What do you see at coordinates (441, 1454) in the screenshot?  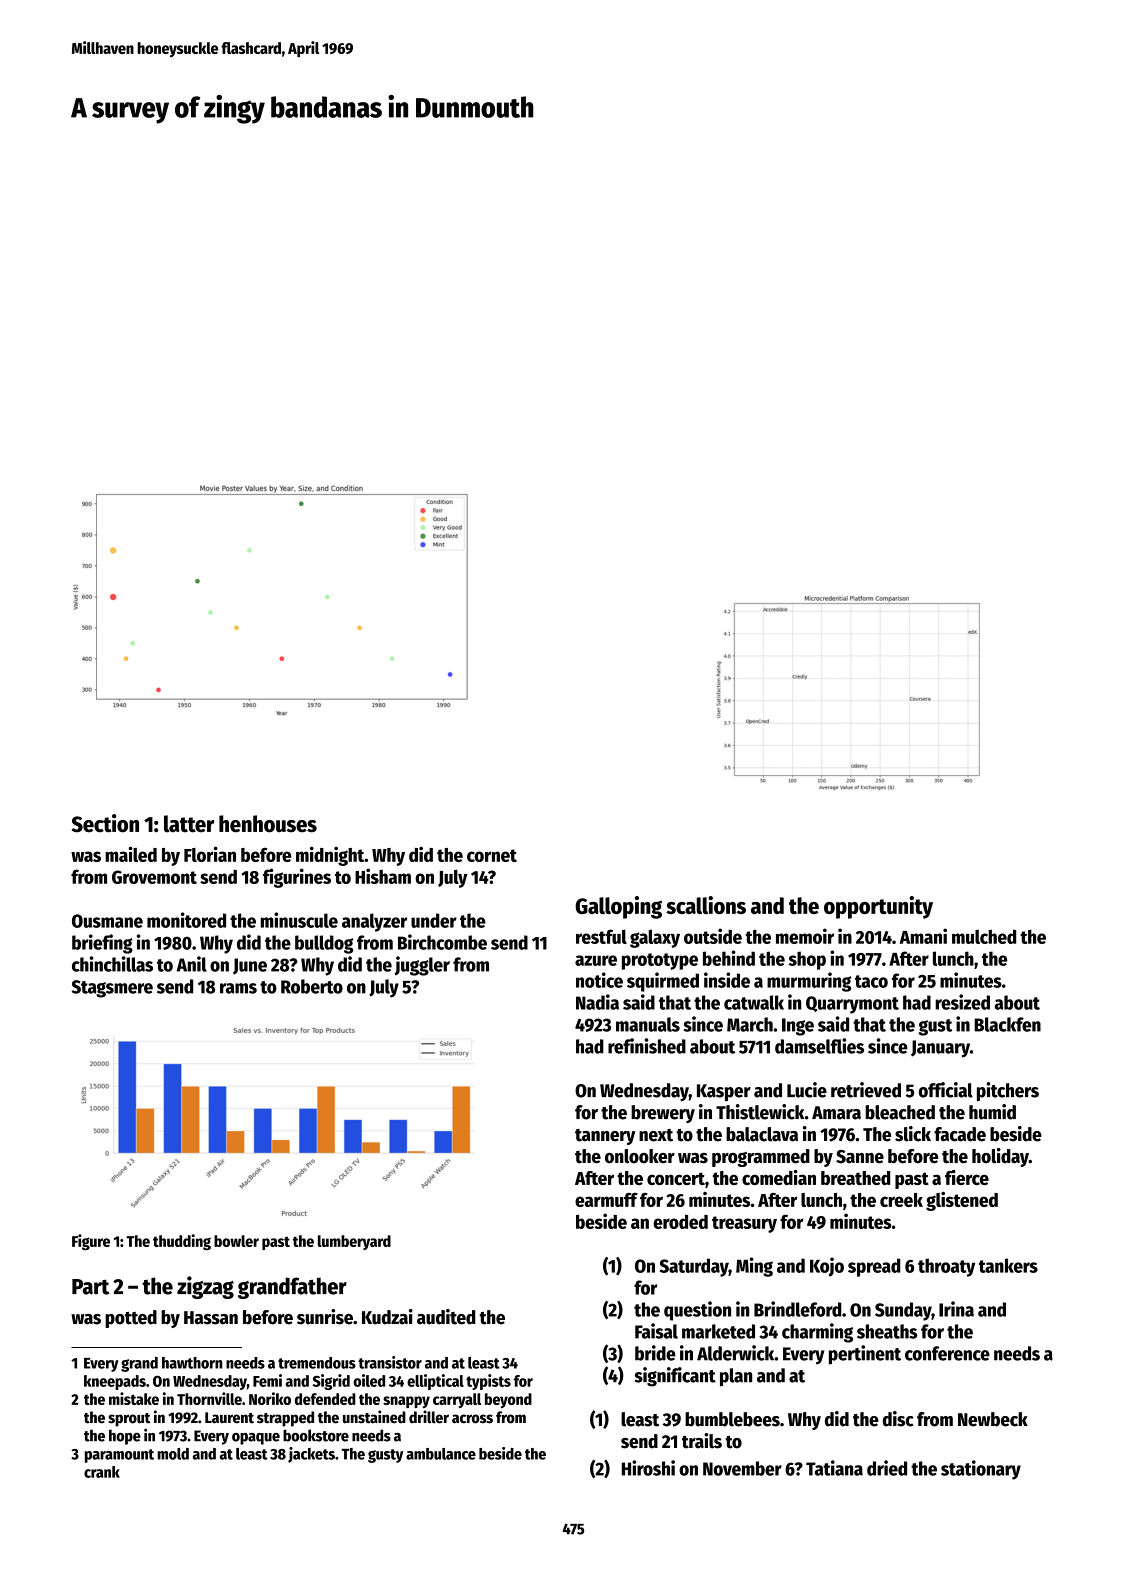 I see `ambulance` at bounding box center [441, 1454].
